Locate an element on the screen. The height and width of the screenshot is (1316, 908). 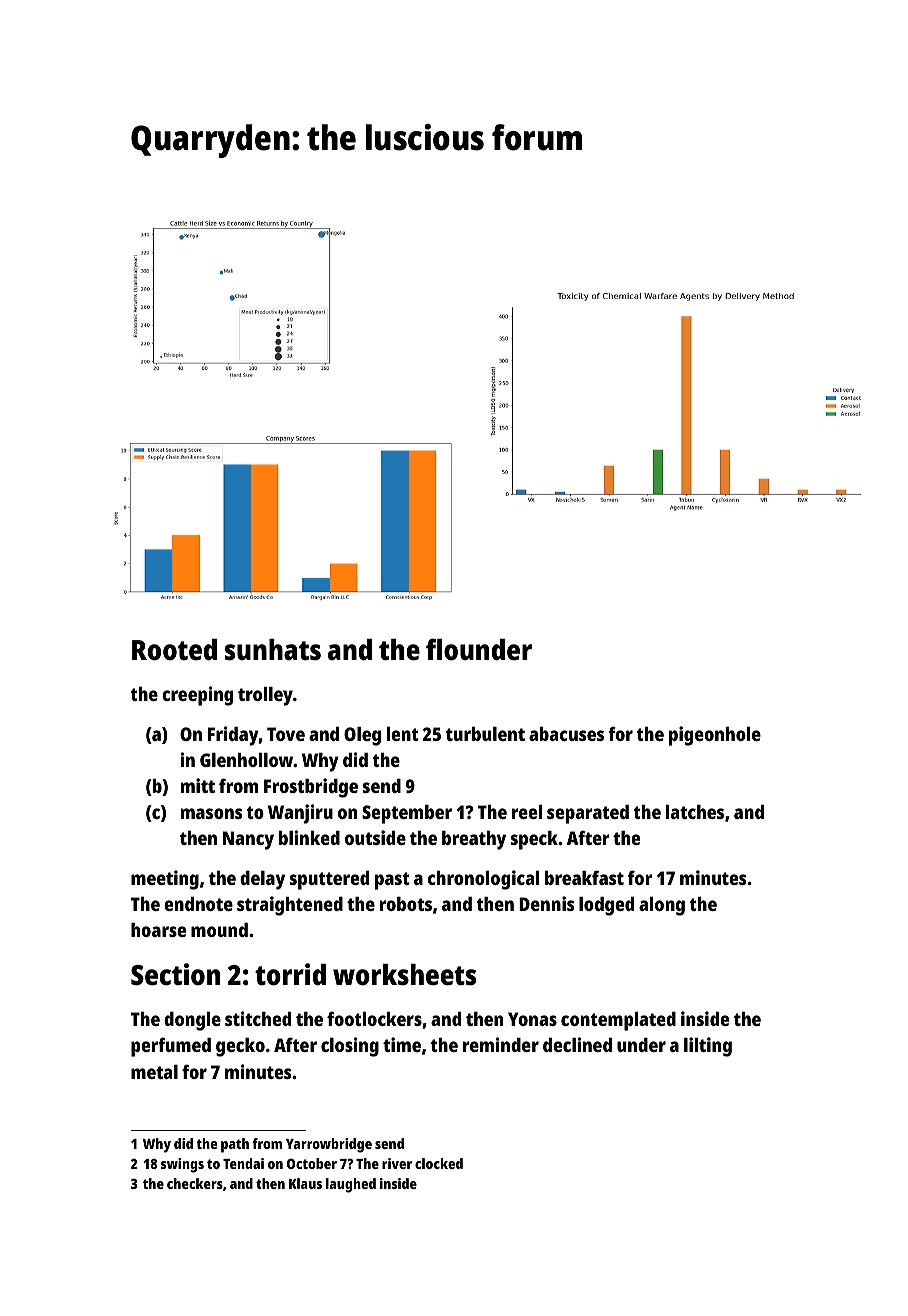
pigeonhole is located at coordinates (715, 736).
